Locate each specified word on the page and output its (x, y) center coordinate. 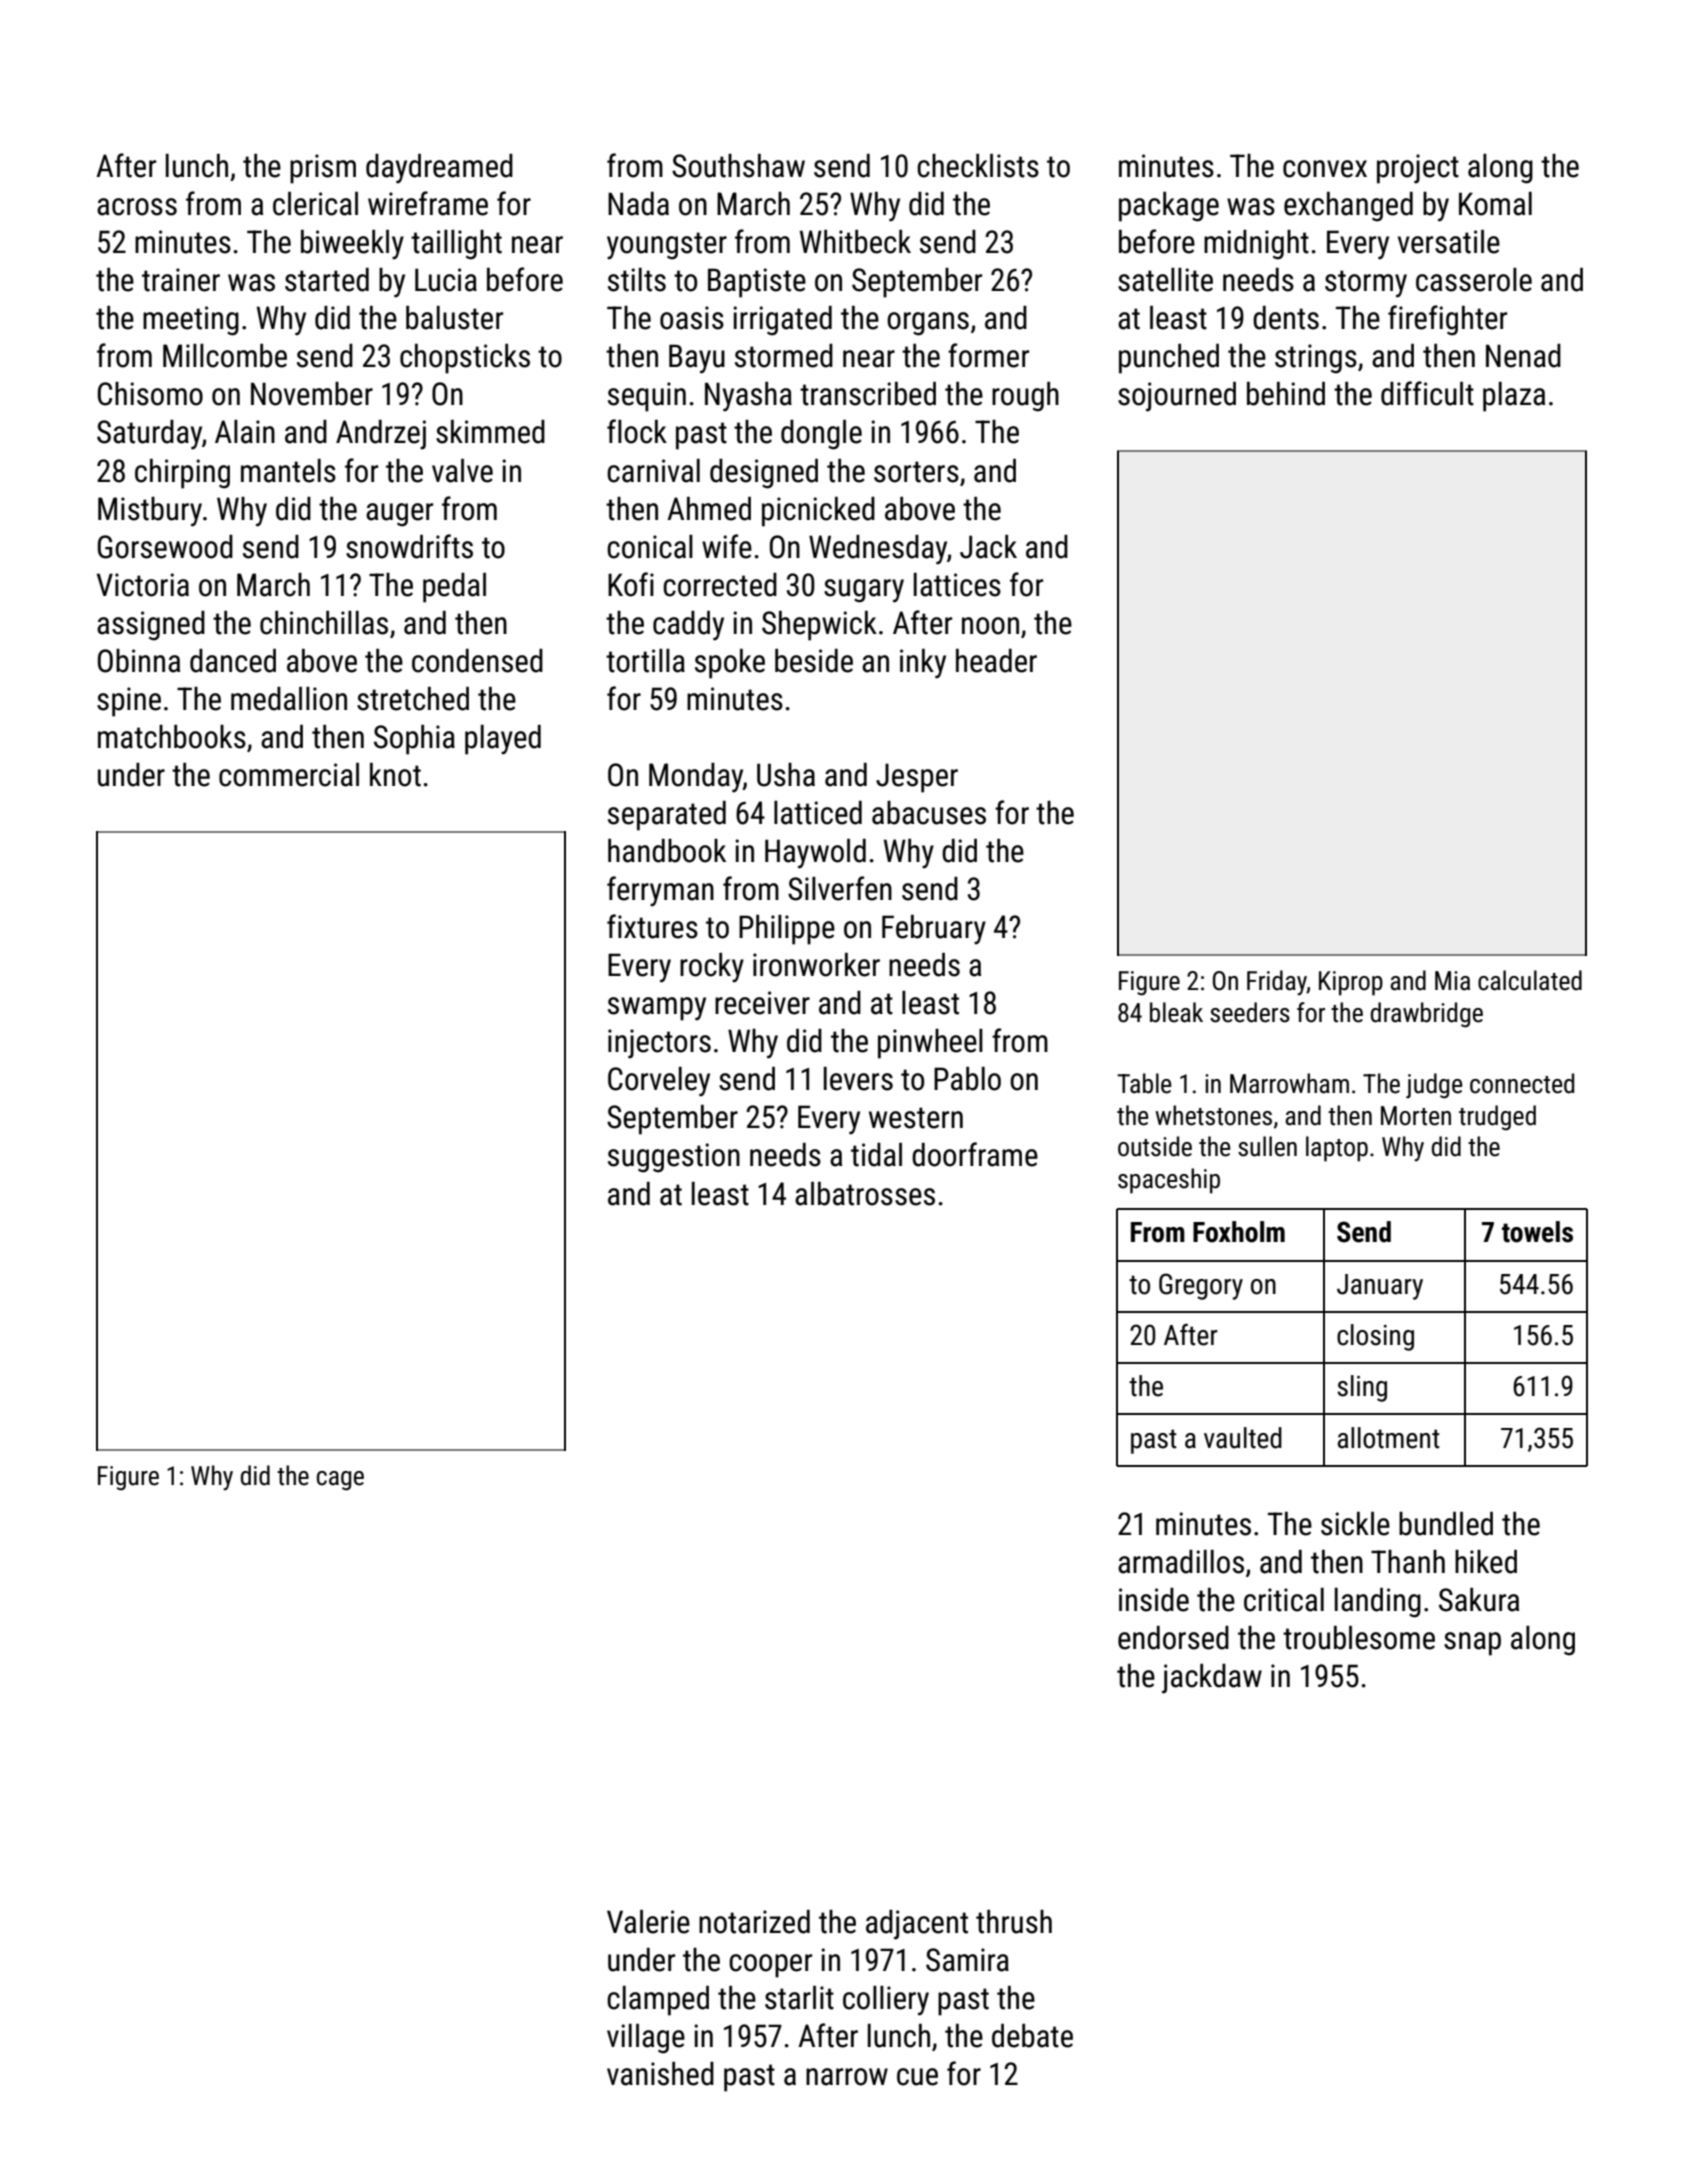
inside (1154, 1600)
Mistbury (150, 512)
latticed (818, 813)
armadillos (1181, 1562)
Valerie (648, 1922)
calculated (1530, 980)
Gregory (1201, 1286)
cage (340, 1481)
